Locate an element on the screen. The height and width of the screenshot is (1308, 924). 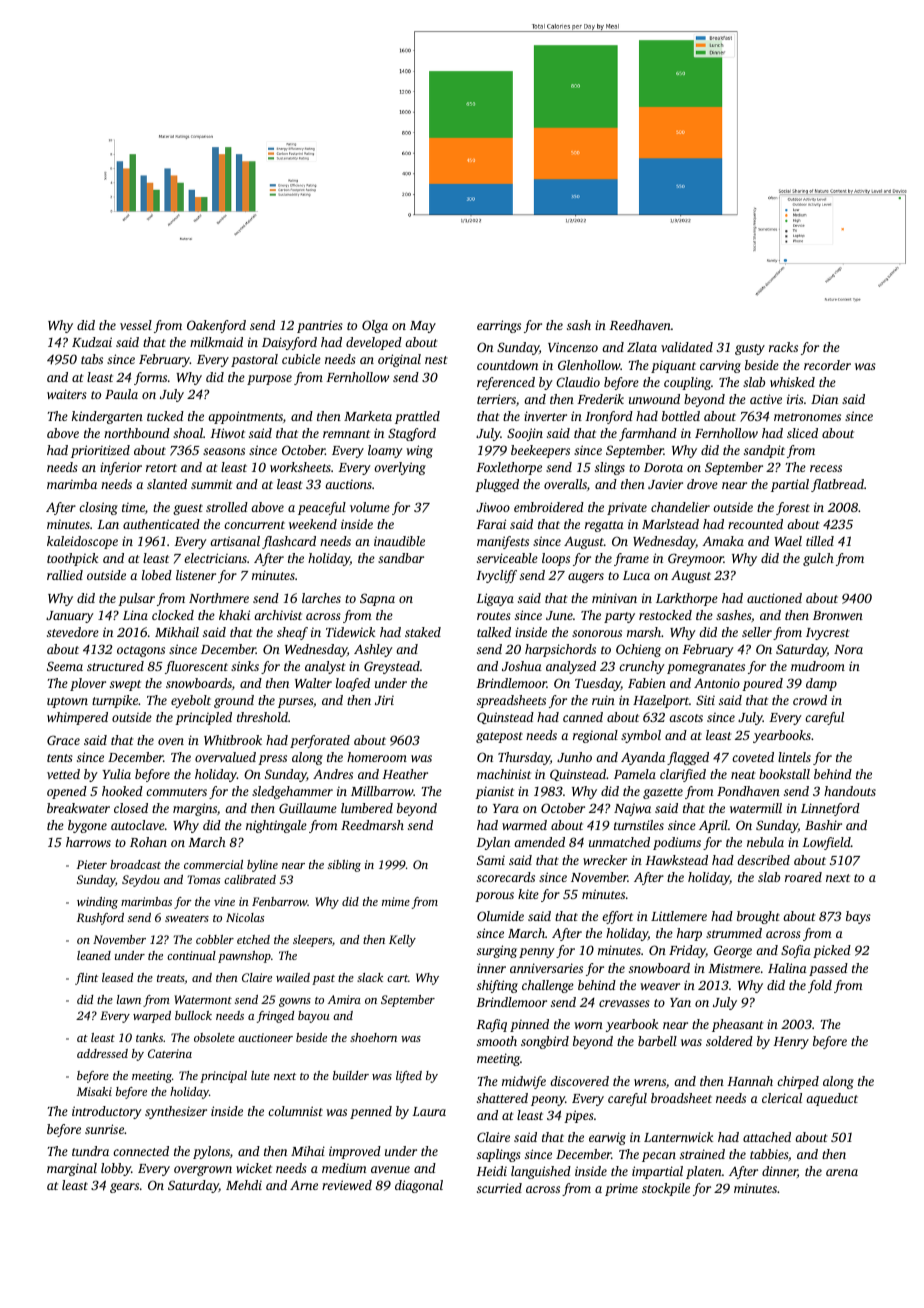
tents is located at coordinates (60, 758).
